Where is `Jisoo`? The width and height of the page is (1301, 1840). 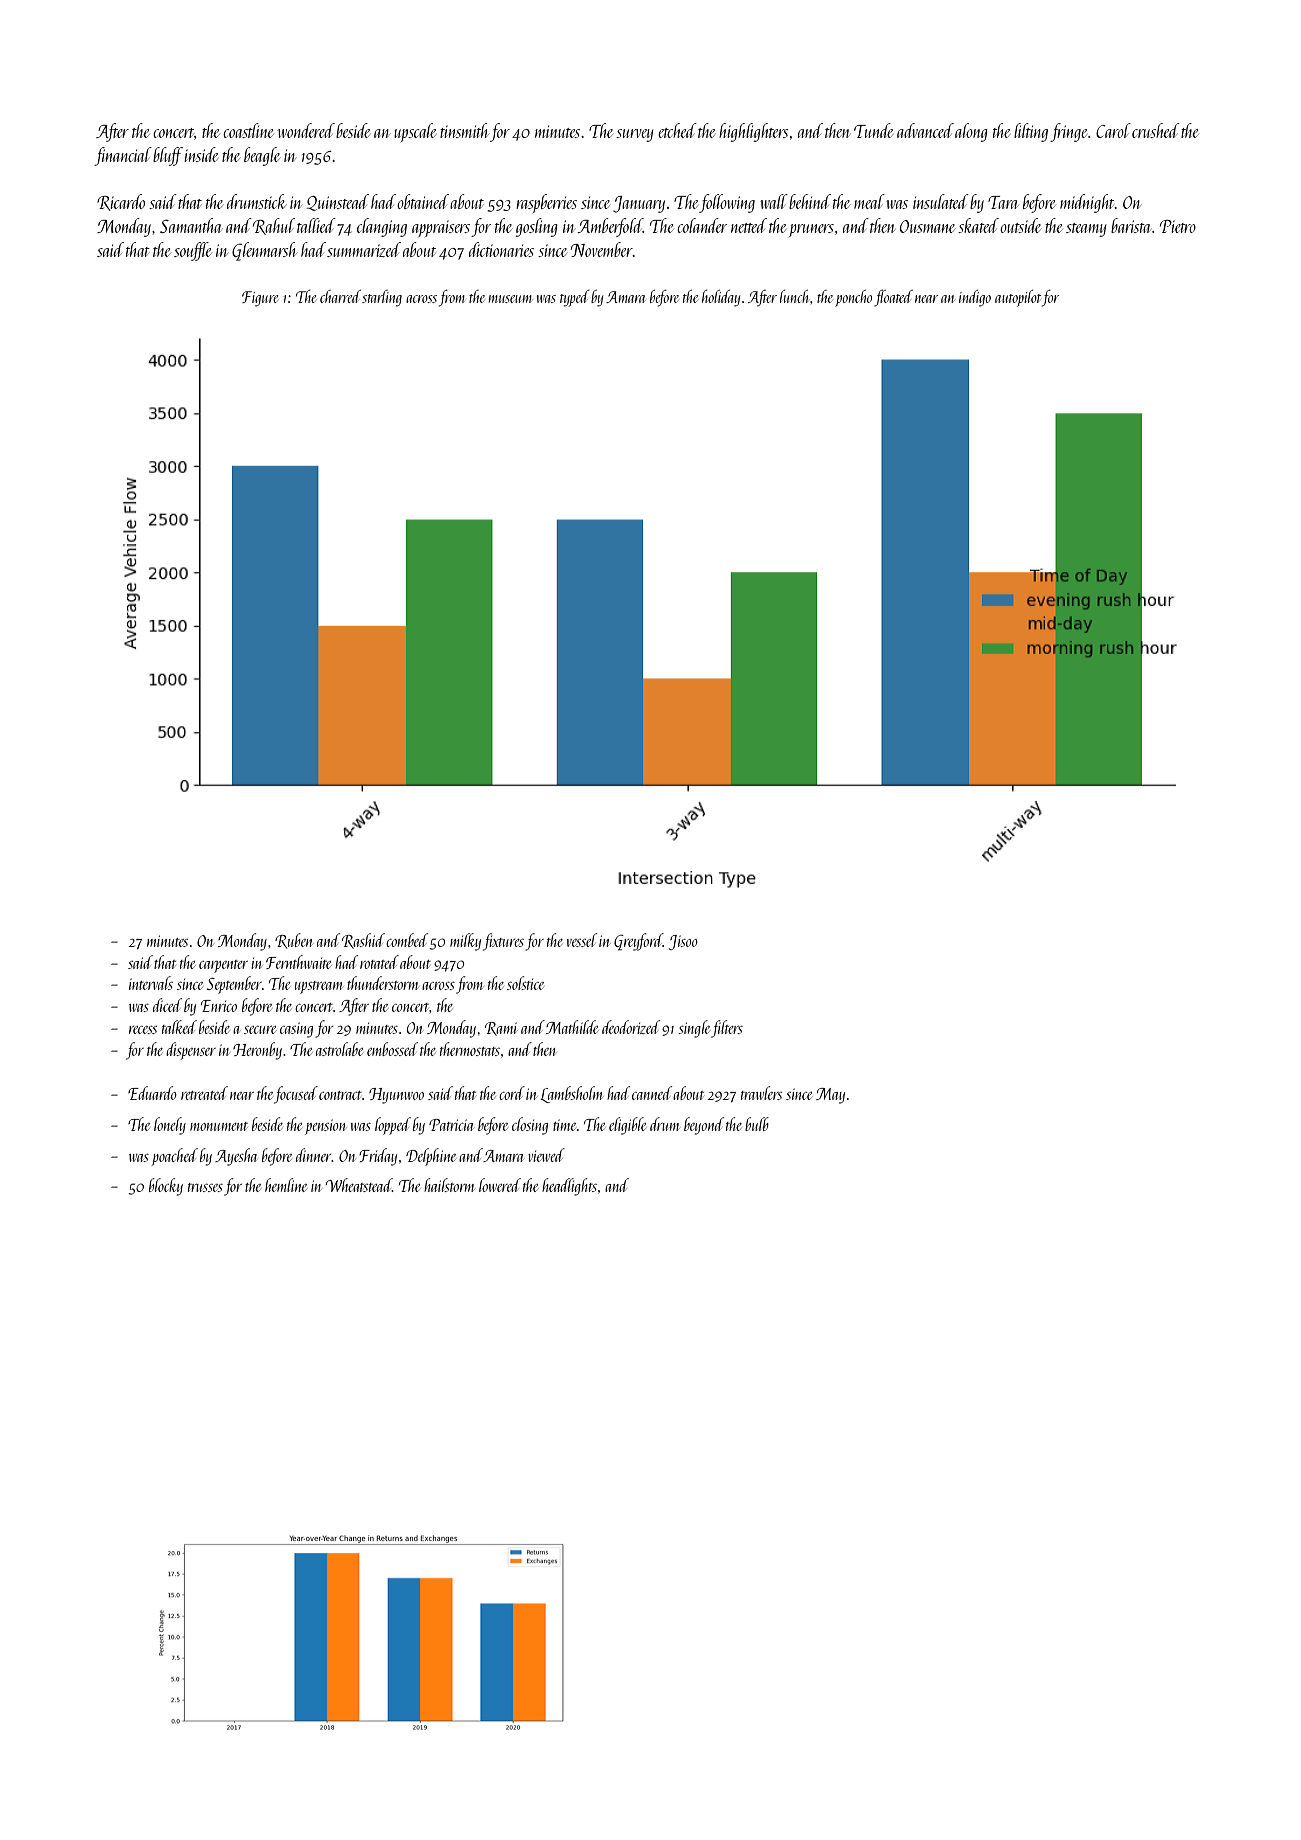 Jisoo is located at coordinates (683, 942).
